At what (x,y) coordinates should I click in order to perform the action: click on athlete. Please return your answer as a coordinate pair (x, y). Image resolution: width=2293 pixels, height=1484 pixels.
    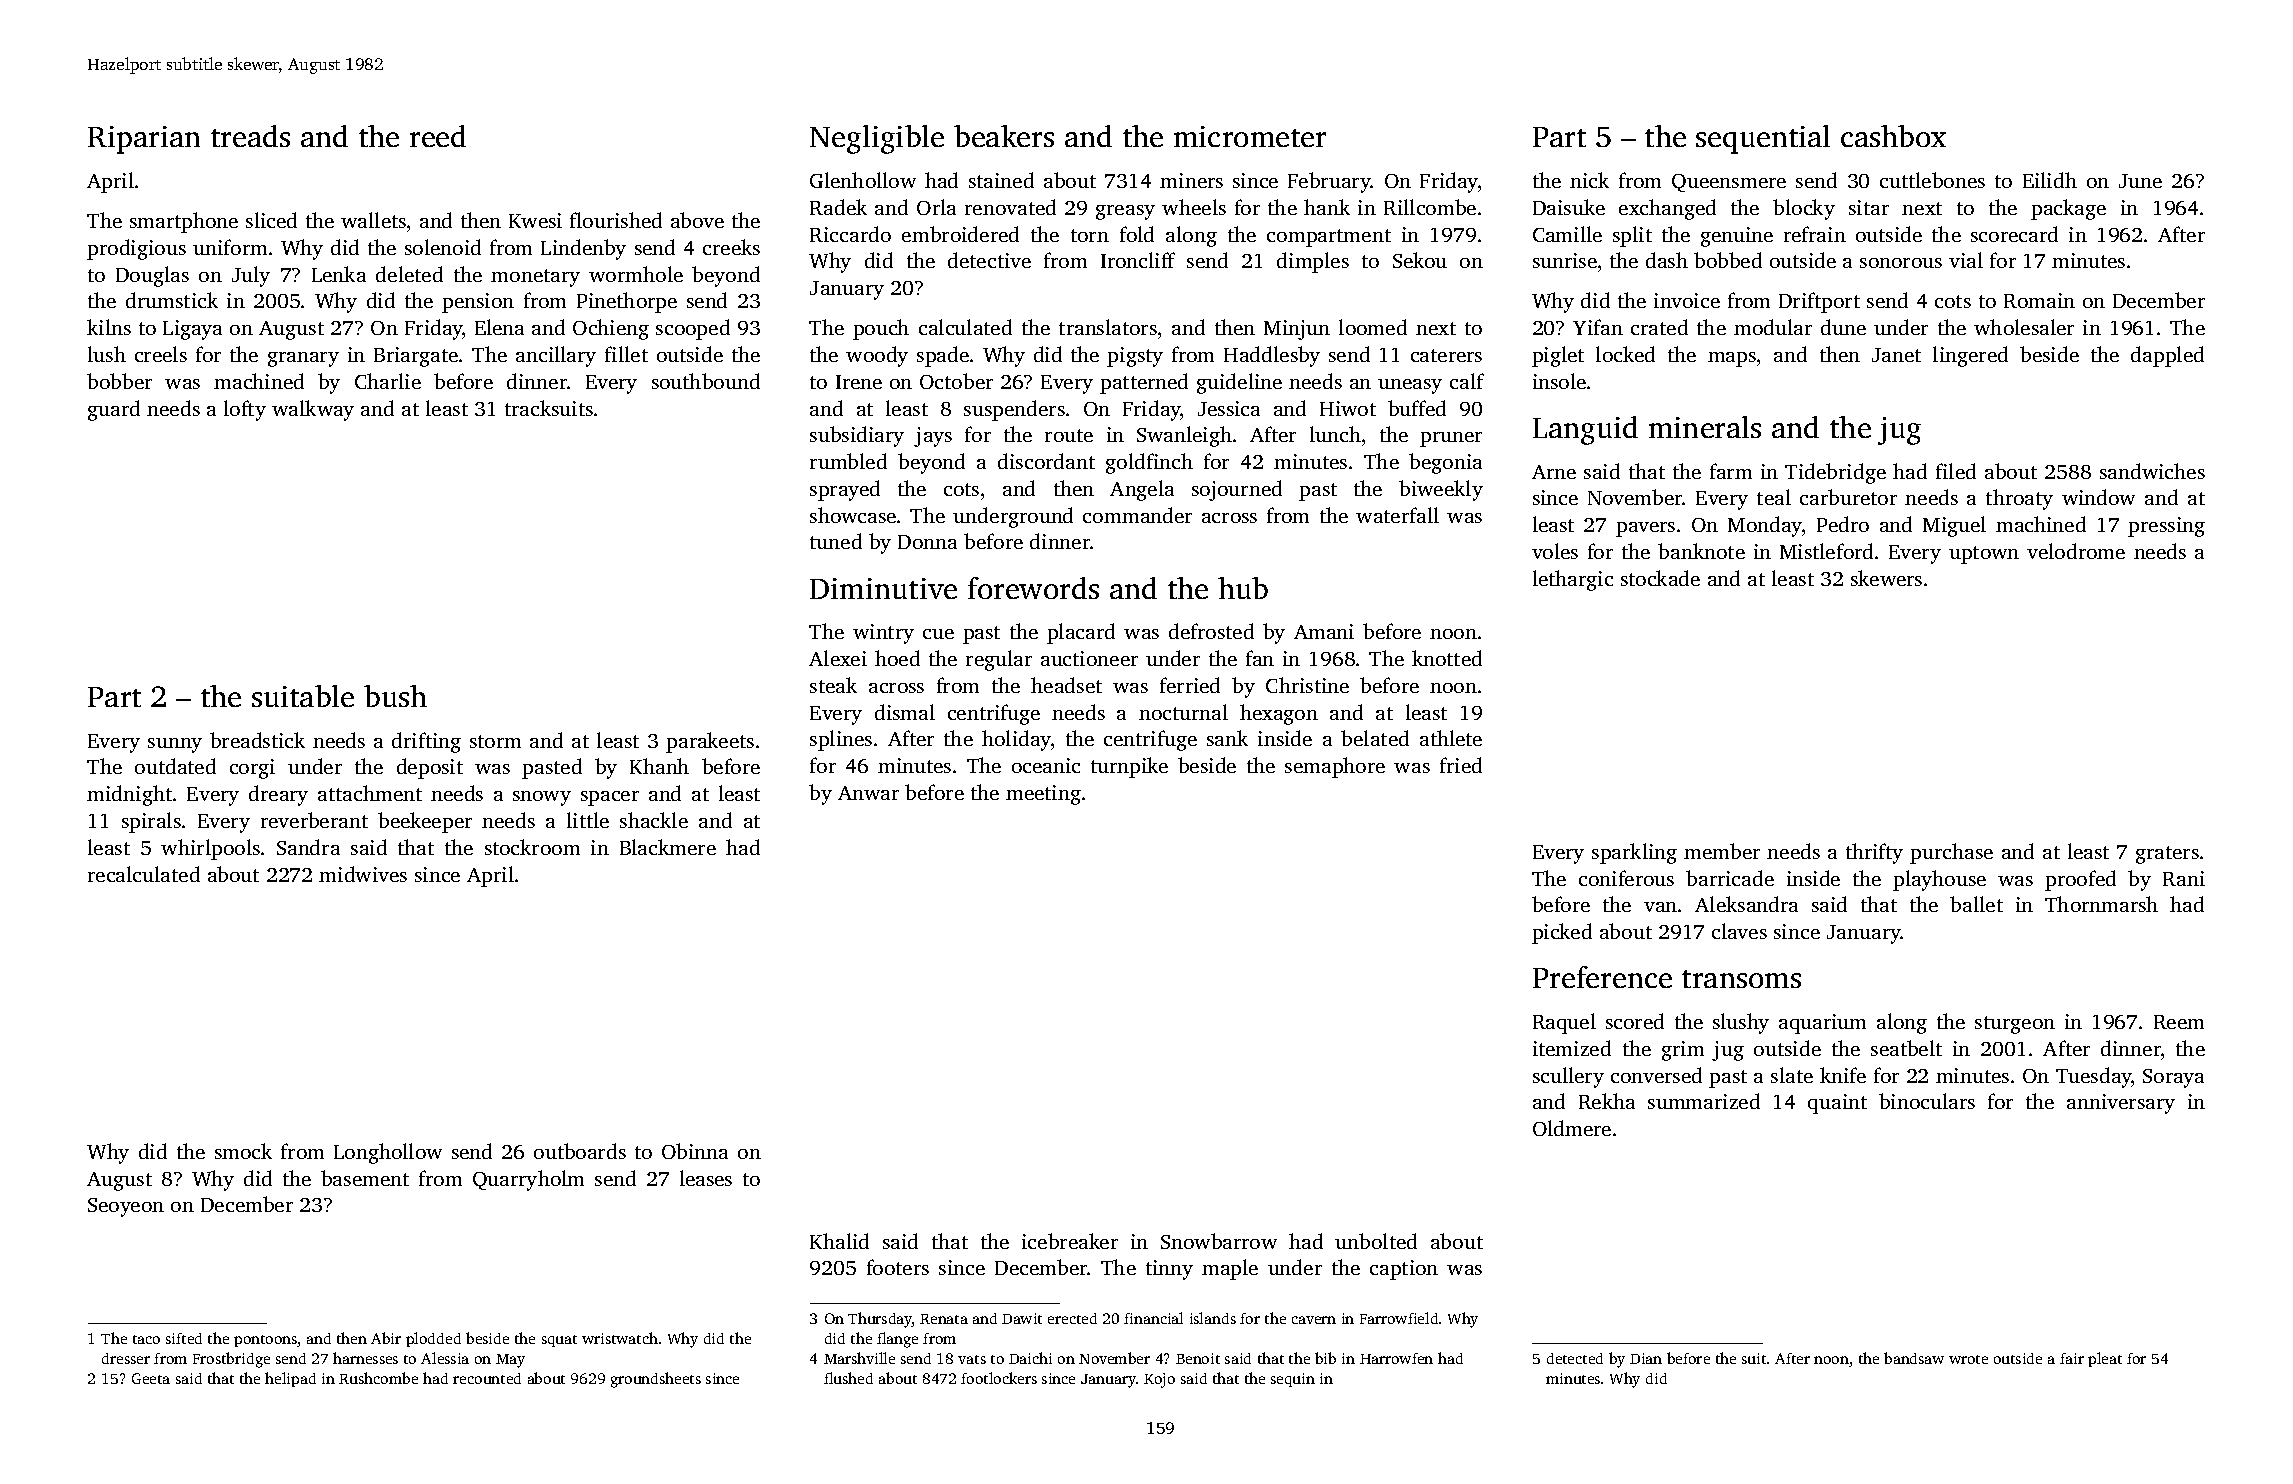
    Looking at the image, I should click on (1451, 738).
